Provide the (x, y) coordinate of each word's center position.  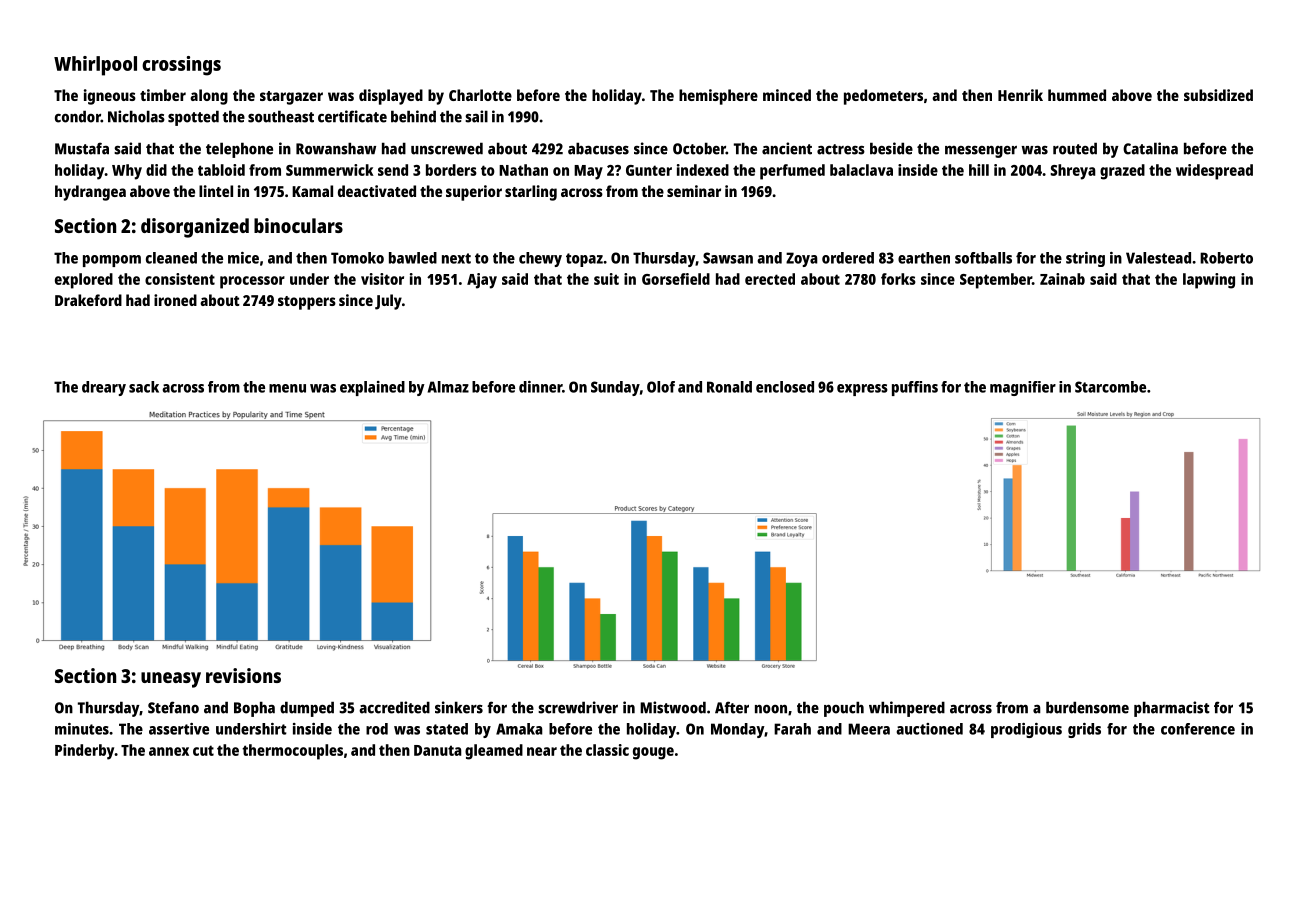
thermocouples (292, 752)
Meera (869, 729)
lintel (216, 191)
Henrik (1020, 95)
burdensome (1087, 707)
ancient (787, 148)
